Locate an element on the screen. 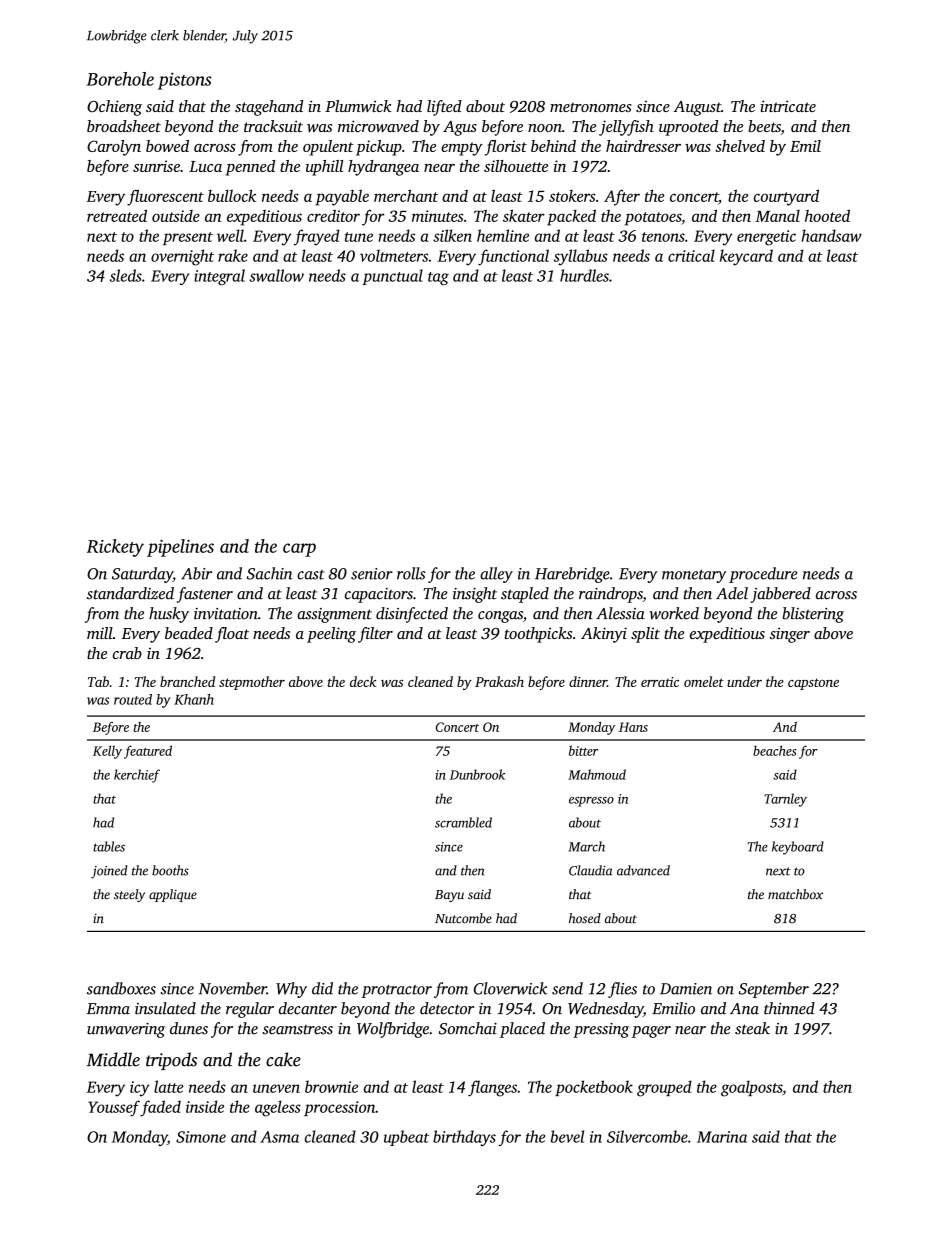 The height and width of the screenshot is (1233, 952). handsaw is located at coordinates (832, 235).
